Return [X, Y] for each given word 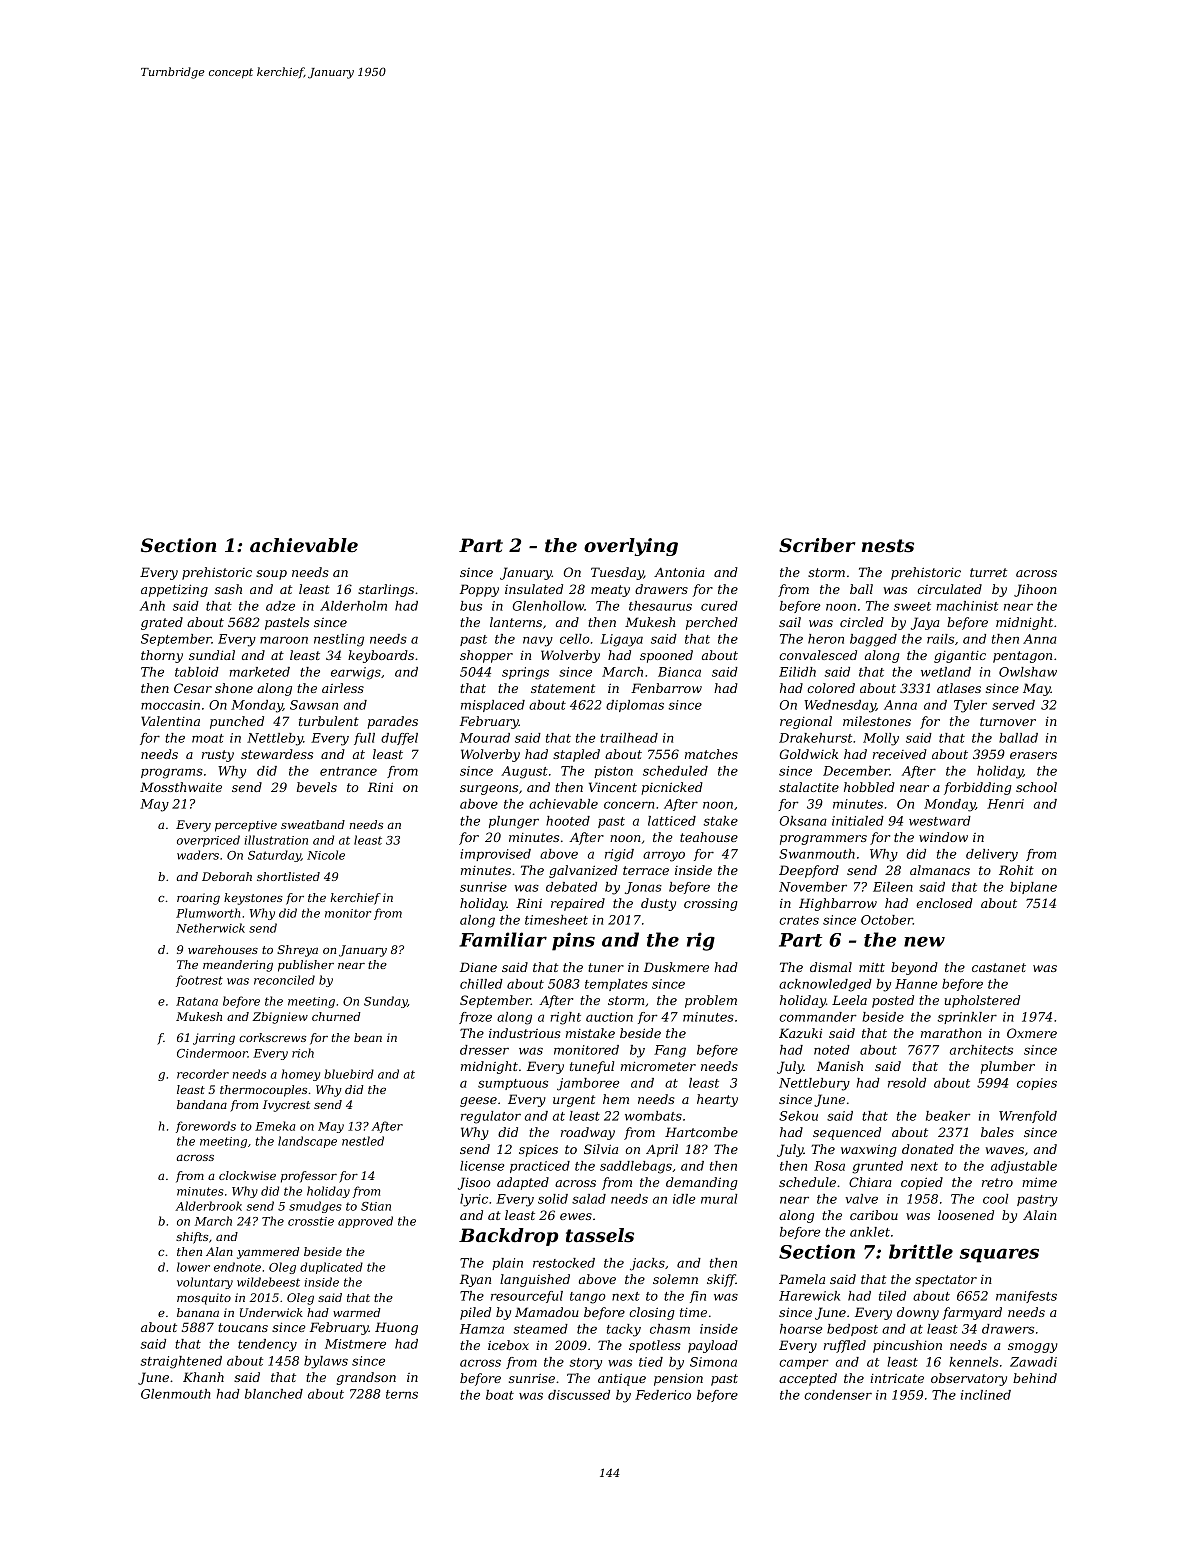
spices [538, 1151]
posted [893, 1001]
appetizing [174, 590]
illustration [276, 840]
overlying [631, 547]
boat [500, 1395]
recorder [203, 1074]
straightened [181, 1362]
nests [888, 546]
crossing [711, 904]
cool [996, 1199]
